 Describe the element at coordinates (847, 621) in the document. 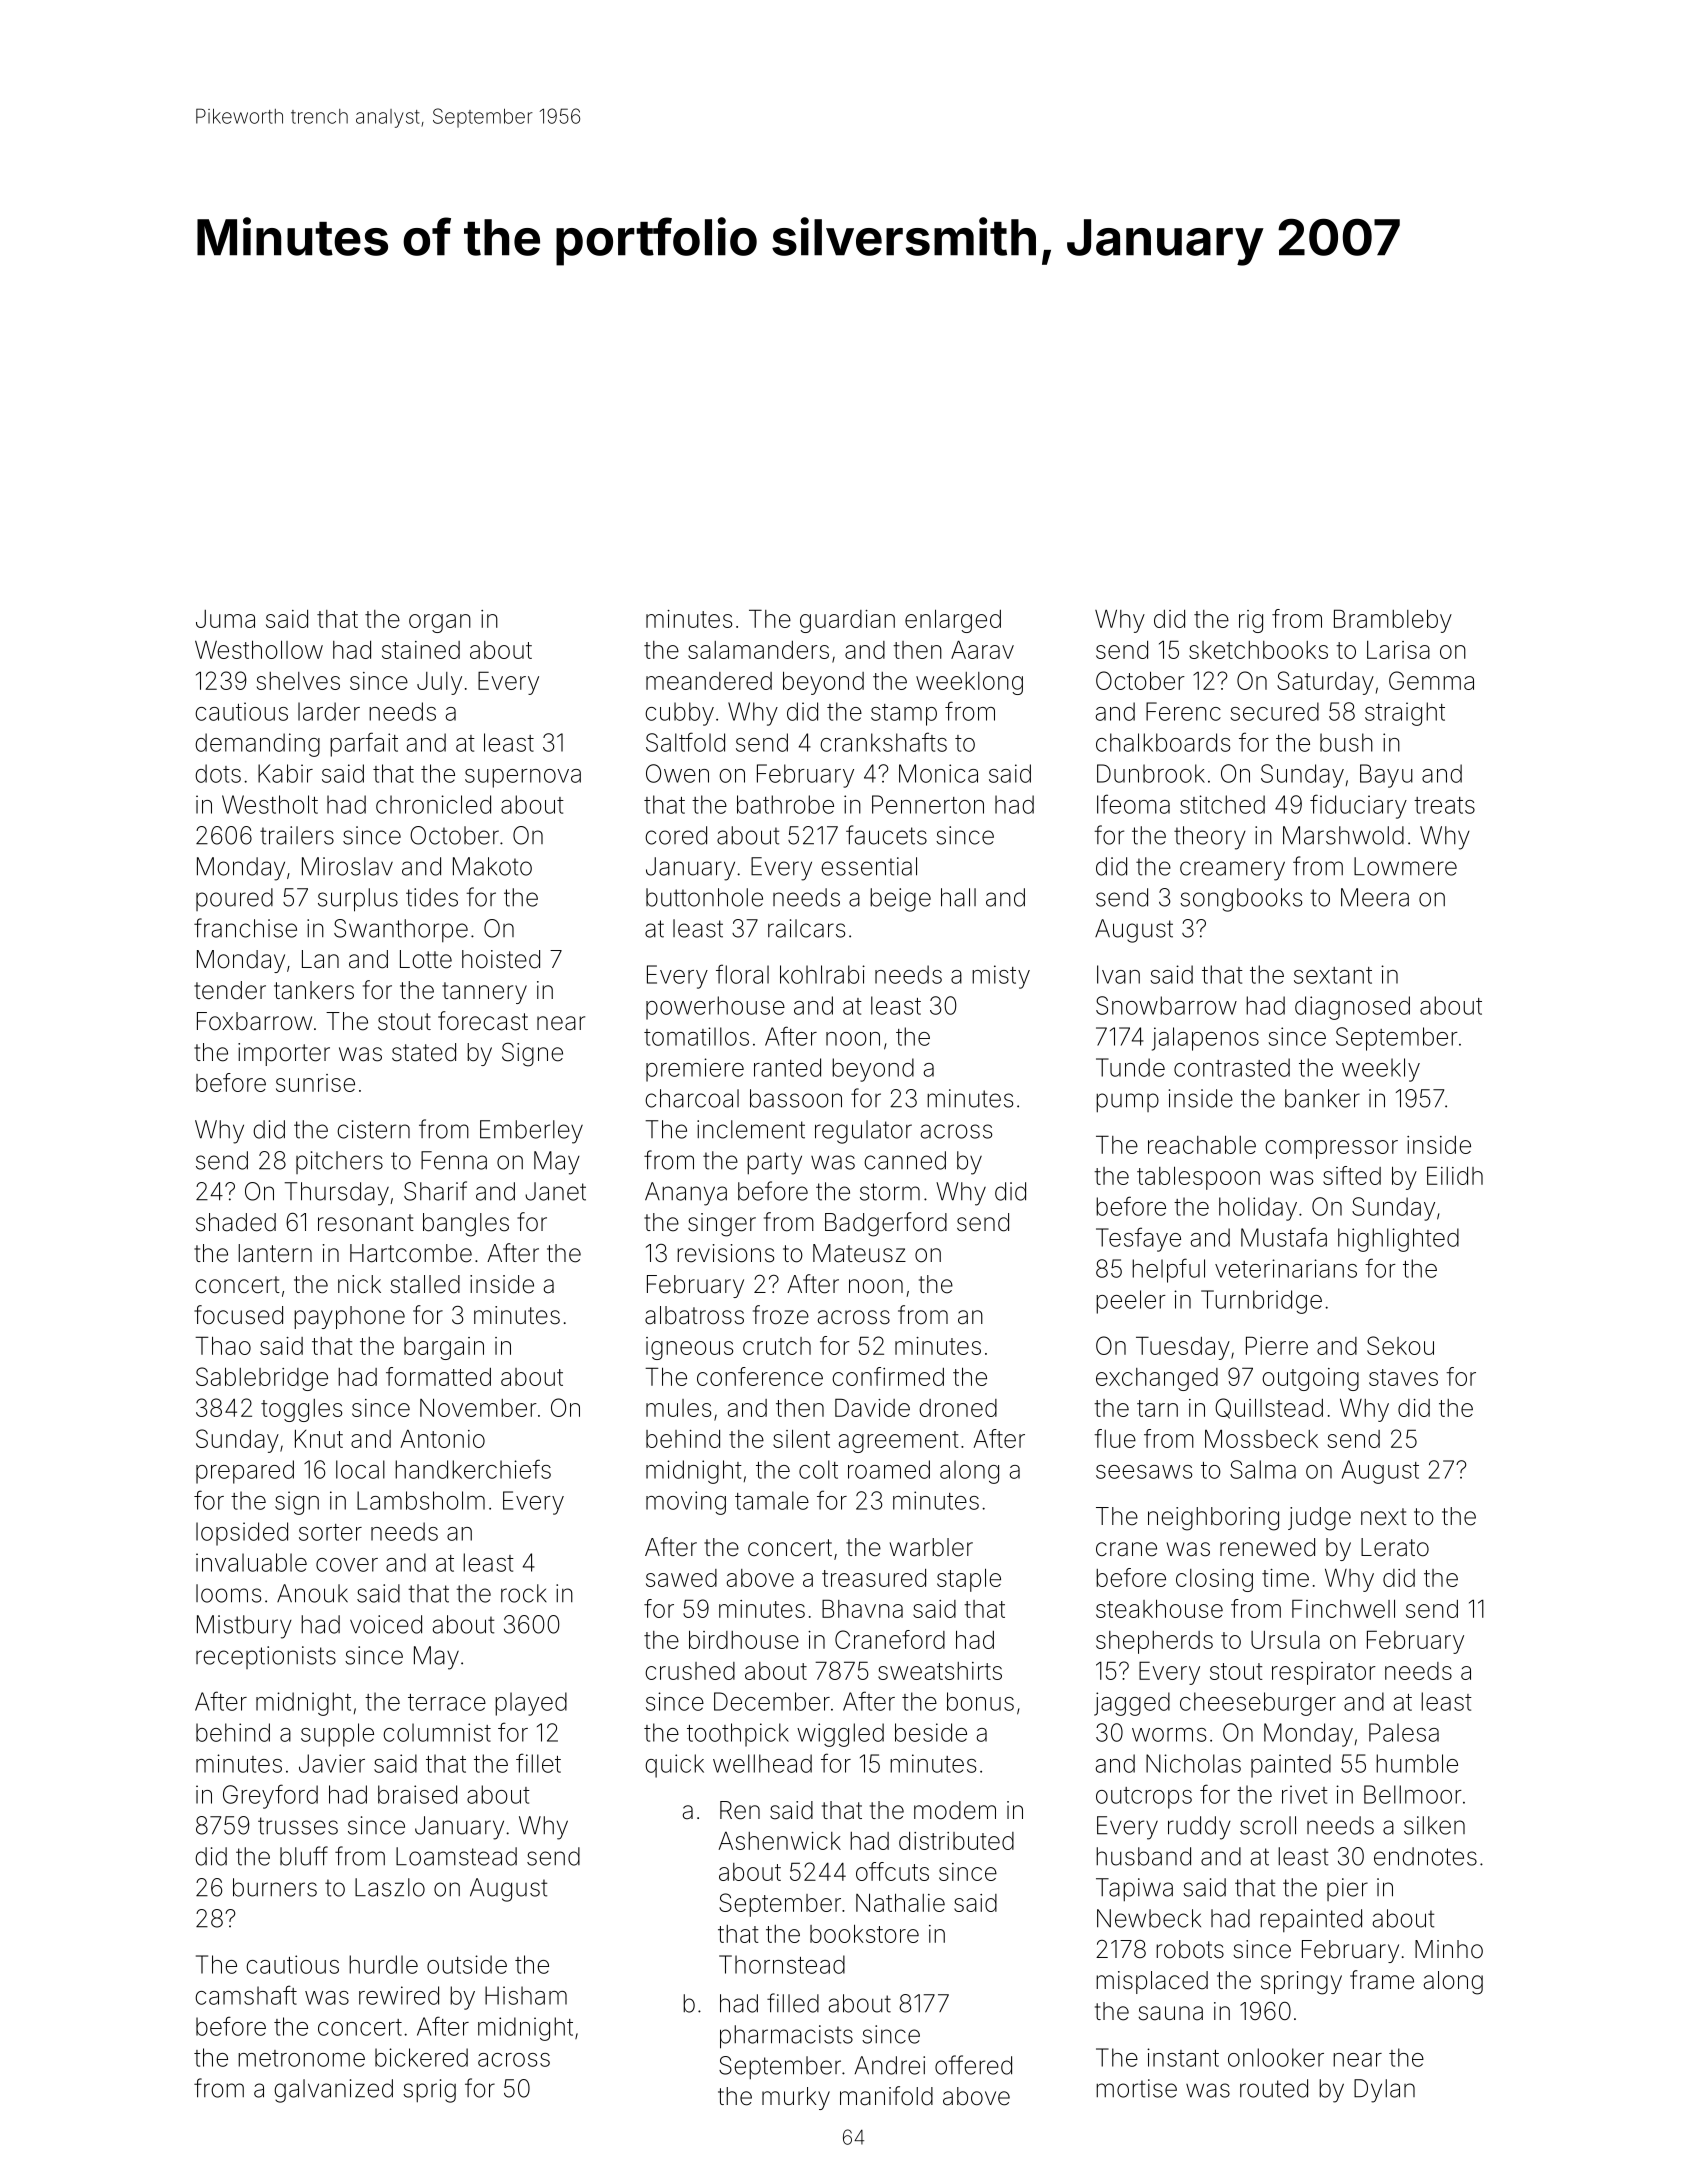

I see `guardian` at that location.
